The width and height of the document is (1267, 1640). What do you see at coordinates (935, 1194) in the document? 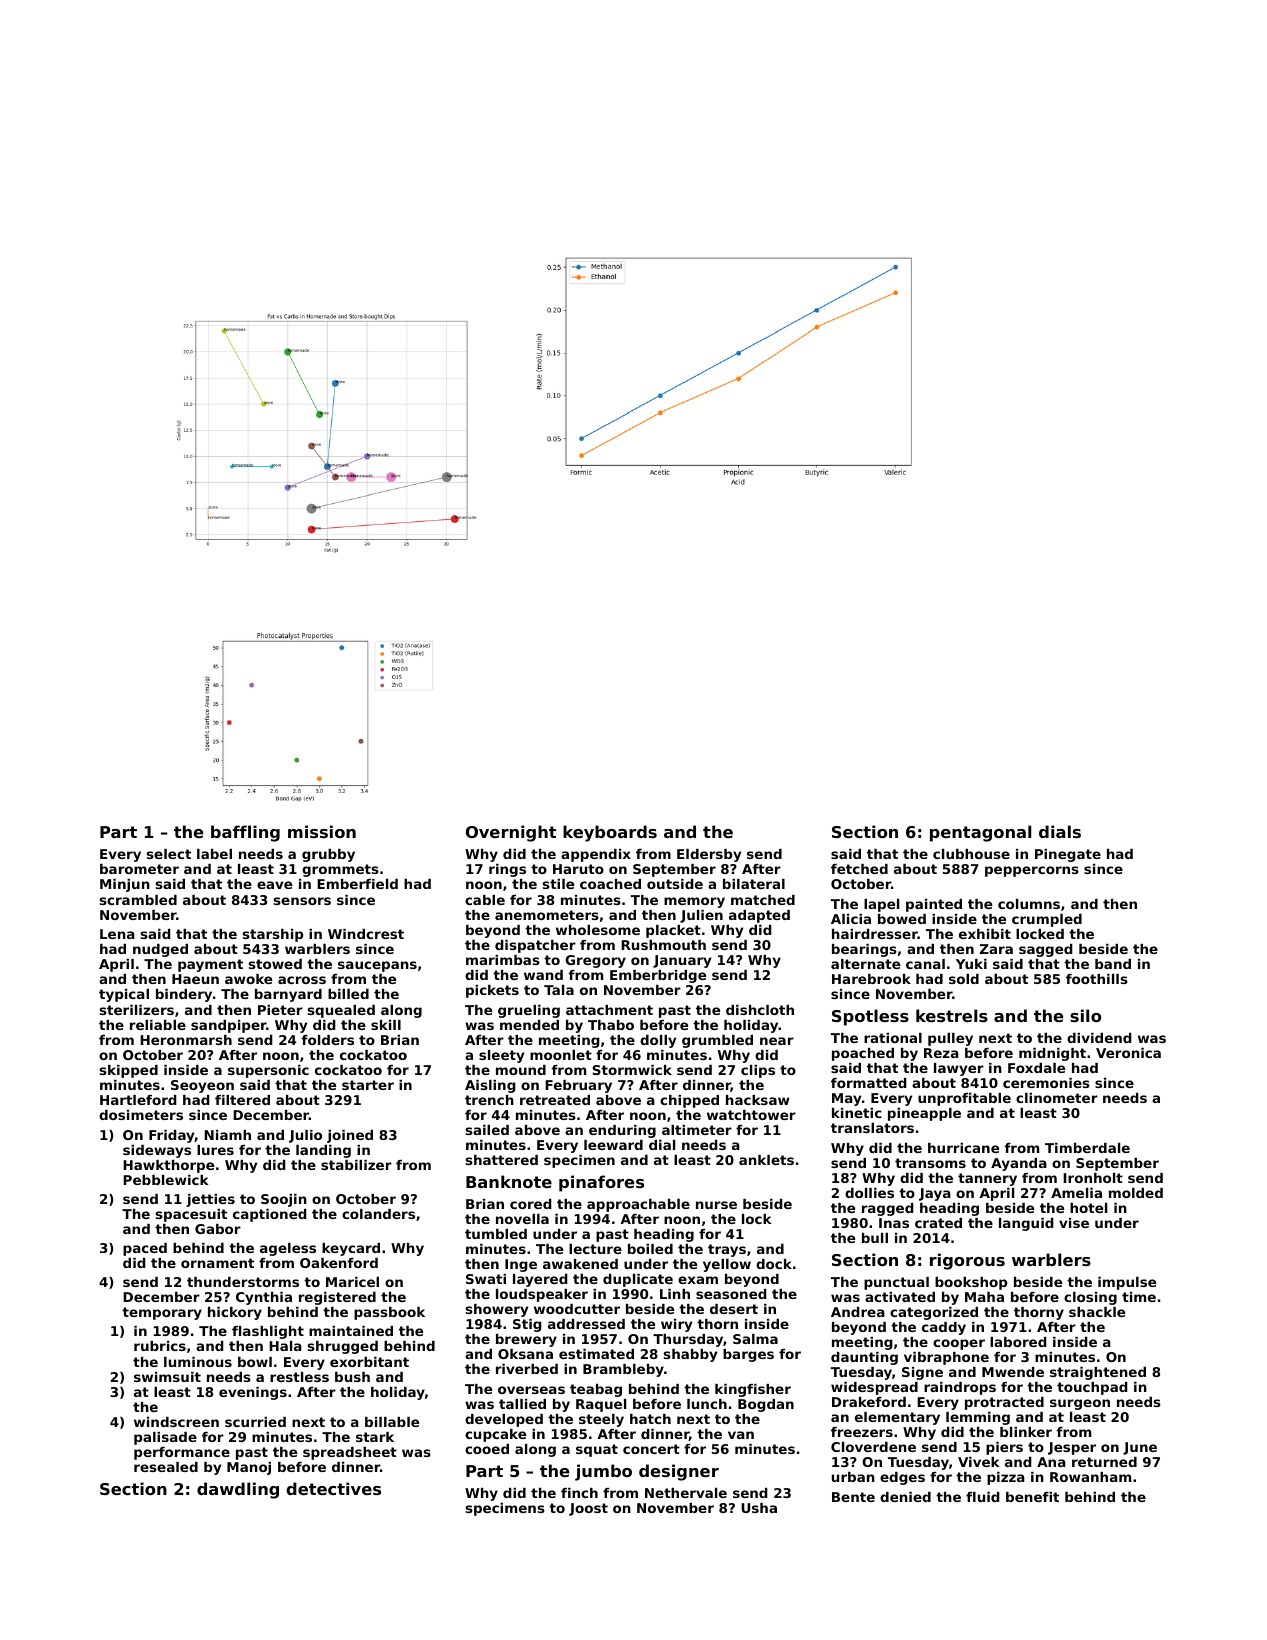
I see `Jaya` at bounding box center [935, 1194].
